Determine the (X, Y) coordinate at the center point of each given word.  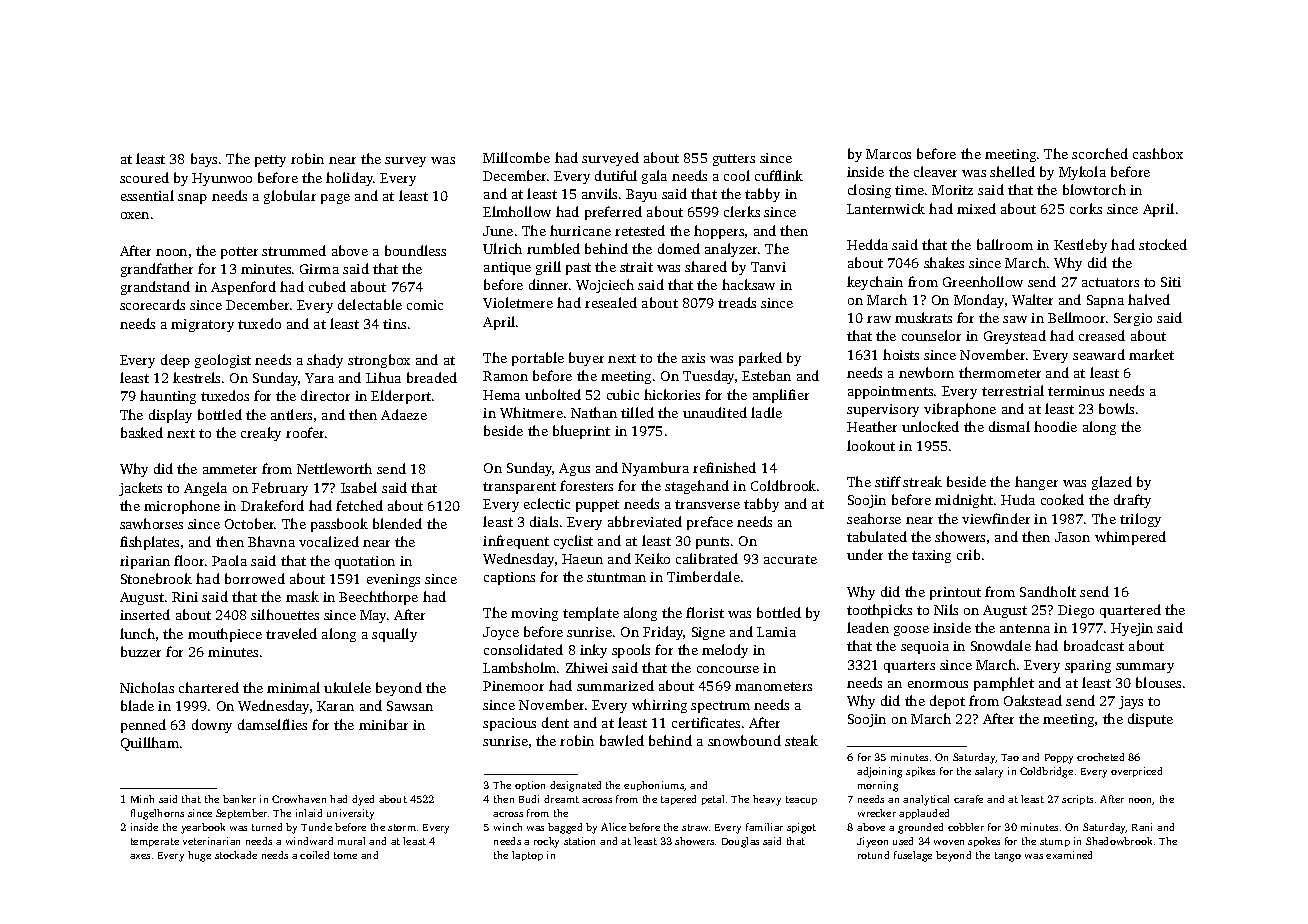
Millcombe (516, 157)
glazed (1112, 483)
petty (270, 161)
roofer (305, 432)
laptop (527, 856)
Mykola (1082, 173)
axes (140, 856)
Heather (872, 426)
